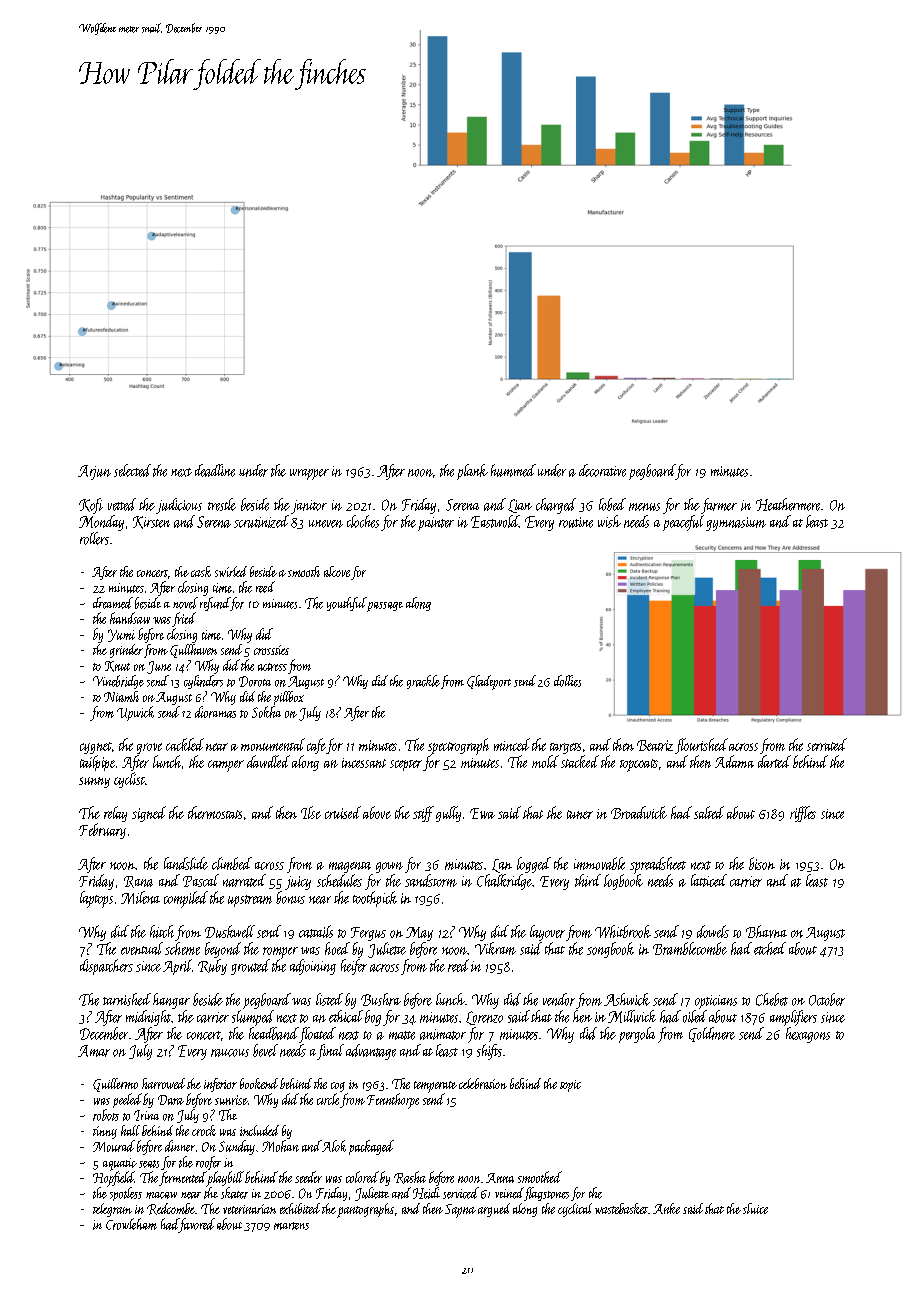 The height and width of the page is (1308, 924). I want to click on relay, so click(115, 814).
